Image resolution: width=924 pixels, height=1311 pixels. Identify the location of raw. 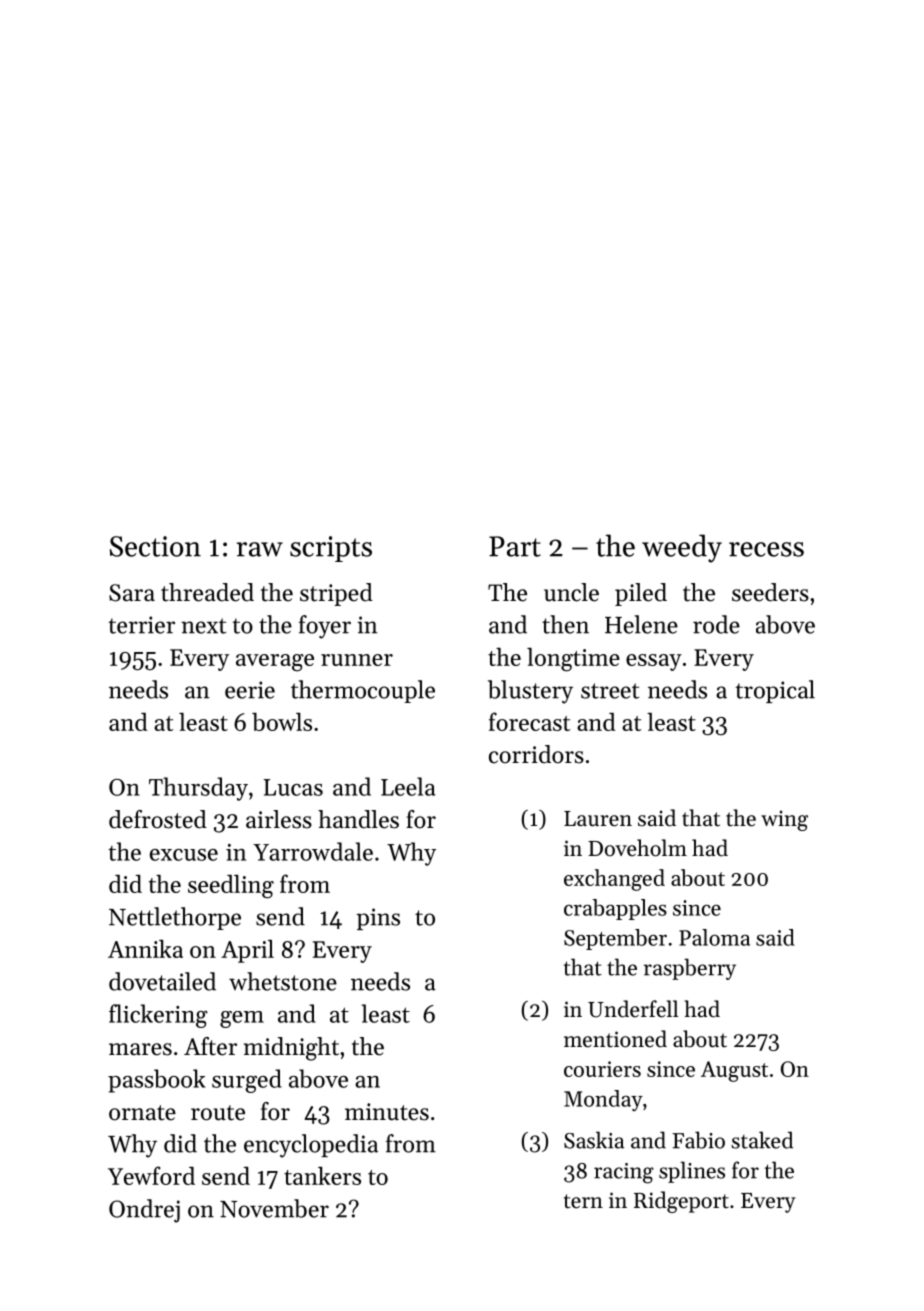
(260, 549).
